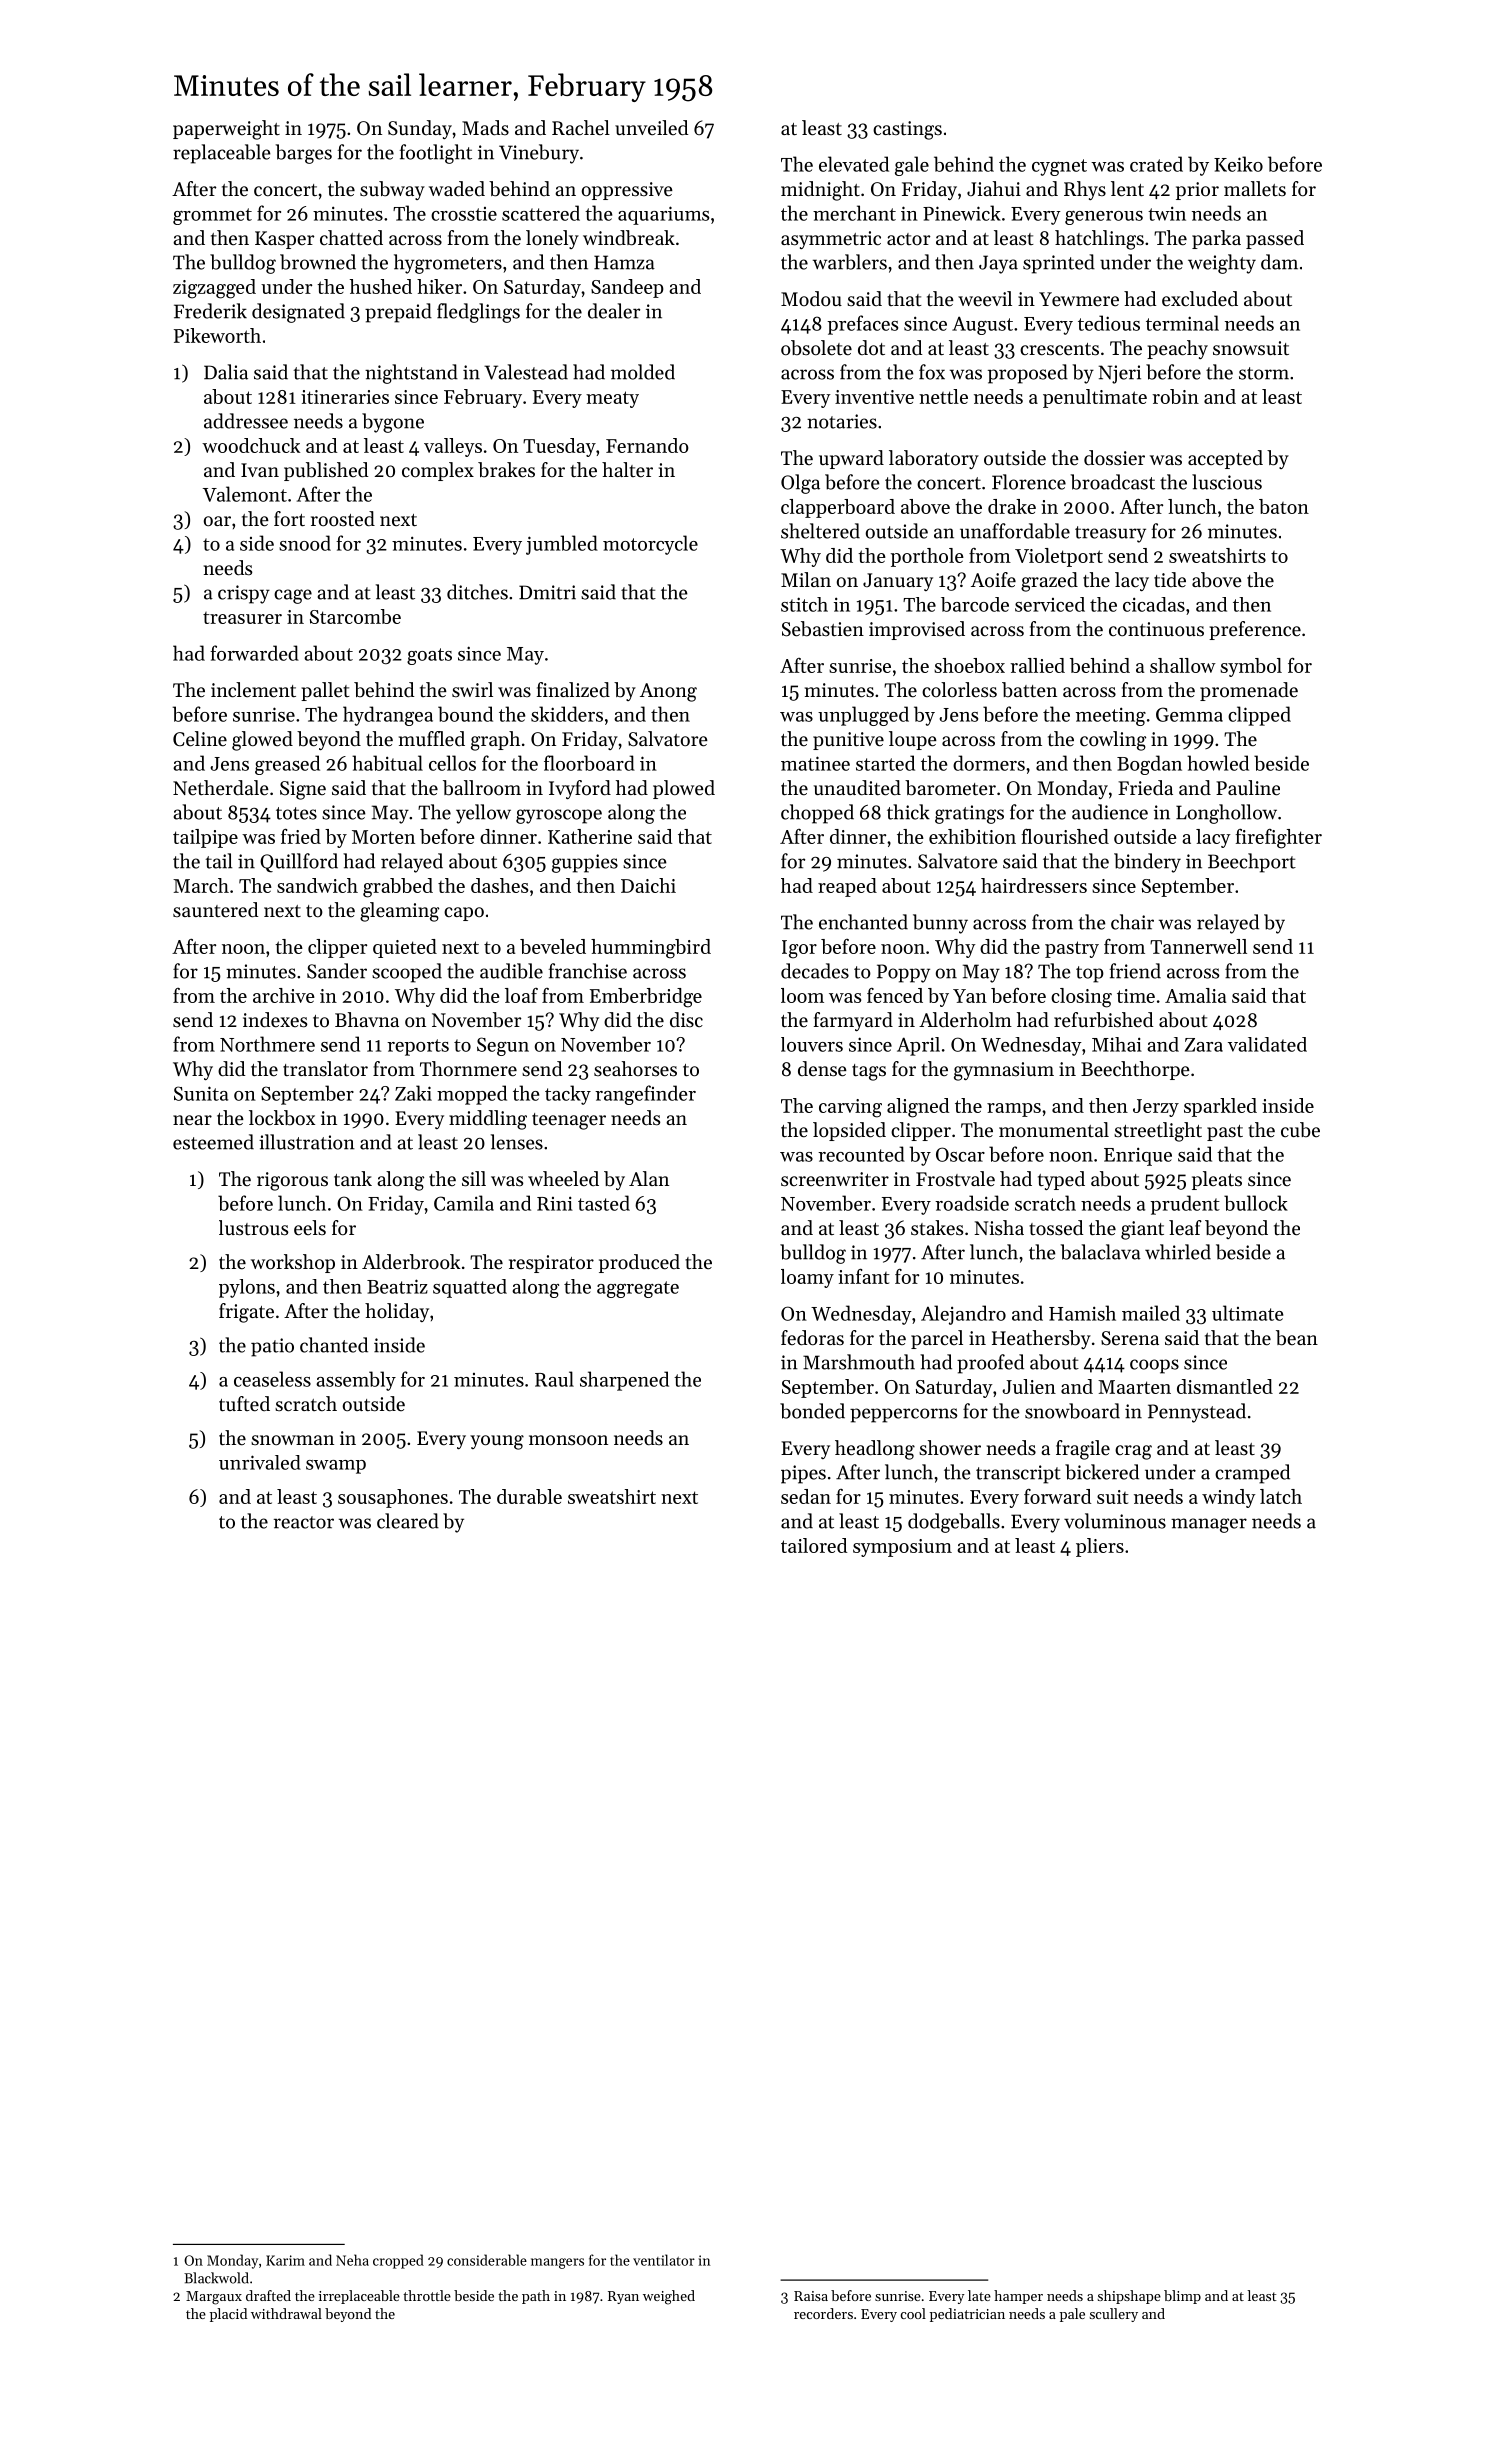 This document has height=2464, width=1496. I want to click on manager, so click(1209, 1525).
